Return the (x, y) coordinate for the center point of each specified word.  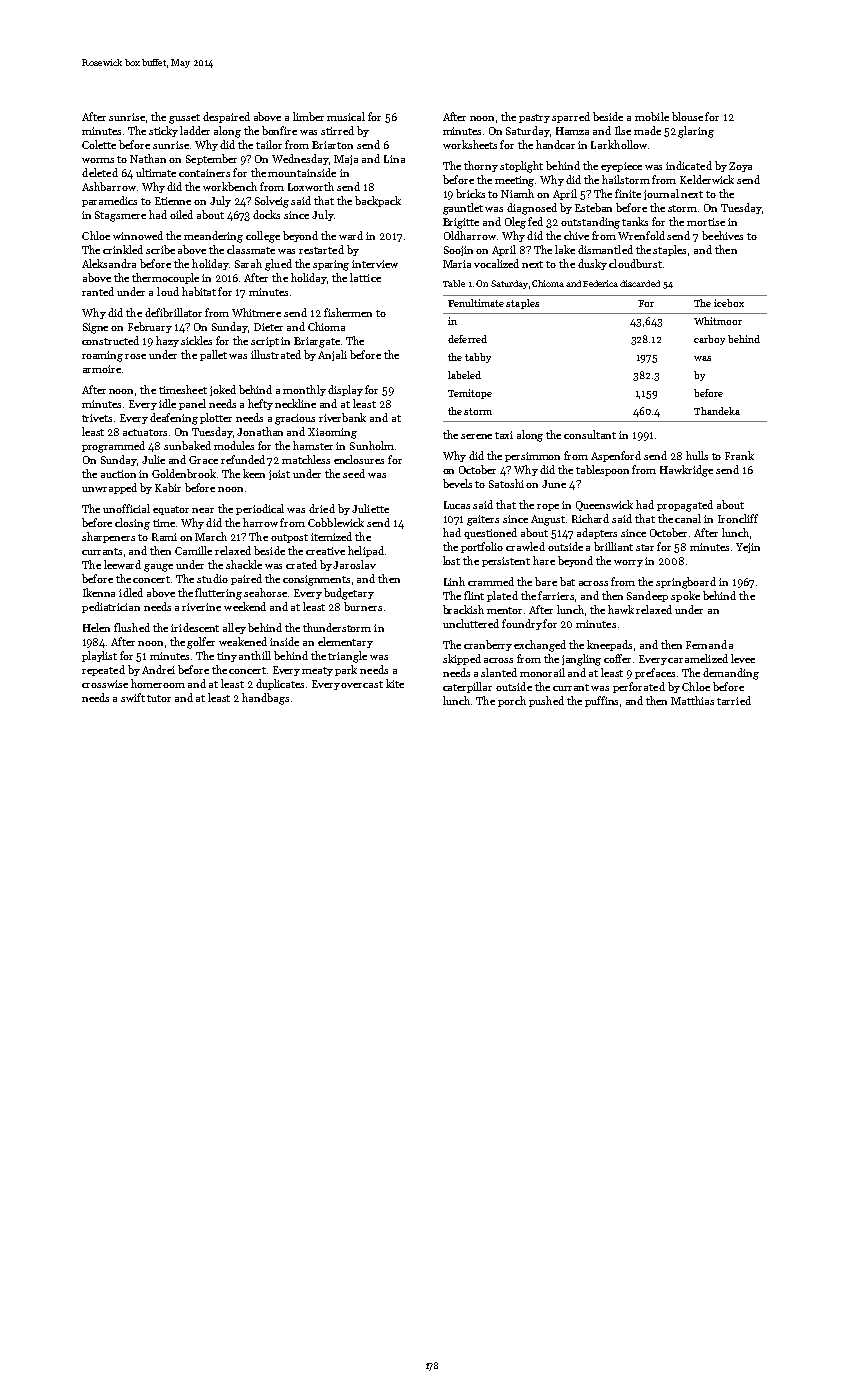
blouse (687, 116)
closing (132, 524)
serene (476, 436)
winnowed (138, 235)
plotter (216, 418)
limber (308, 116)
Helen (96, 627)
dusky (592, 264)
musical (346, 116)
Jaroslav (354, 564)
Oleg (515, 223)
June (554, 484)
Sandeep (647, 596)
